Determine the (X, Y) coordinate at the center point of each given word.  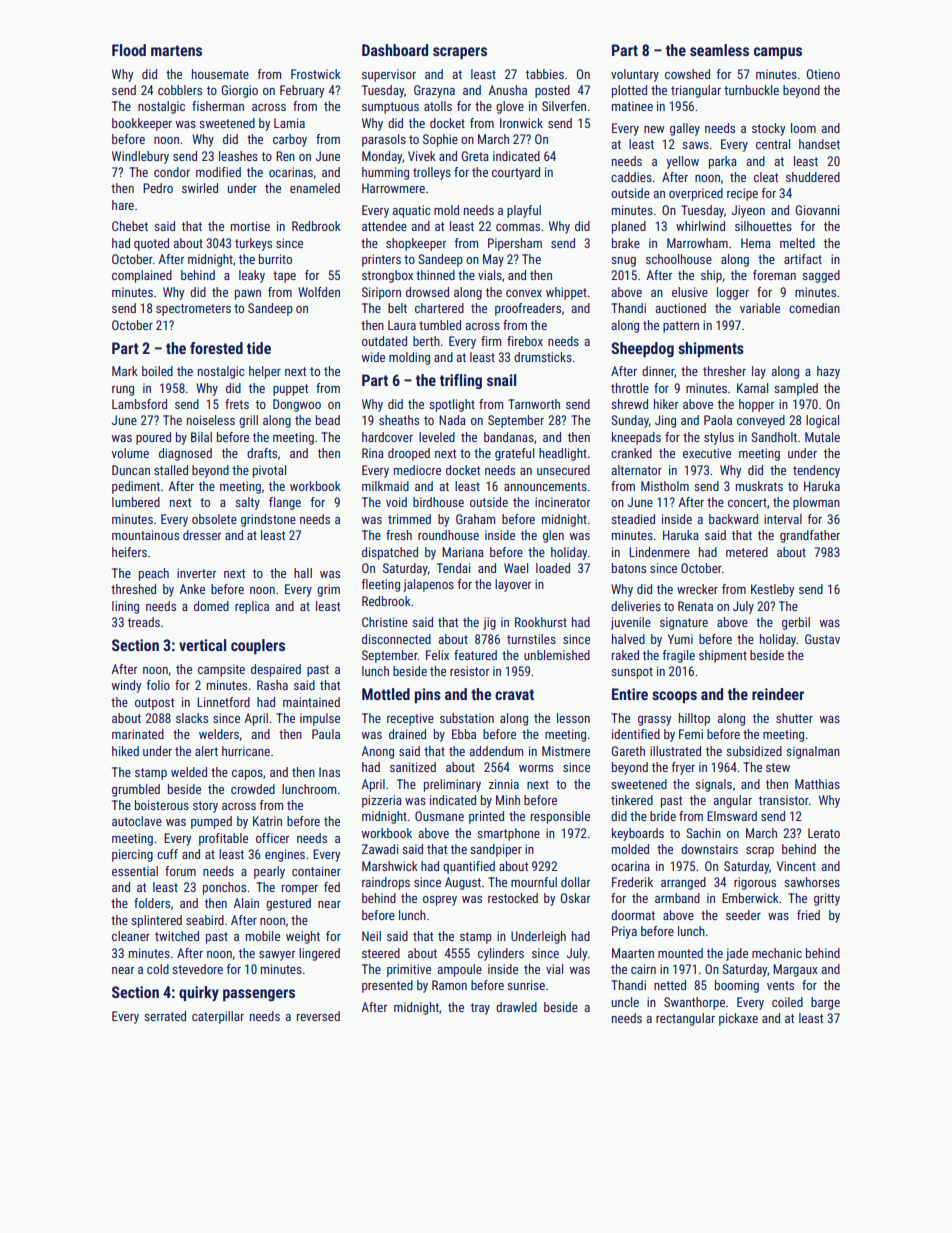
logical (822, 421)
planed (629, 227)
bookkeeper (142, 124)
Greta (475, 156)
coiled (787, 1002)
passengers (259, 995)
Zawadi (380, 849)
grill (248, 421)
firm (491, 341)
